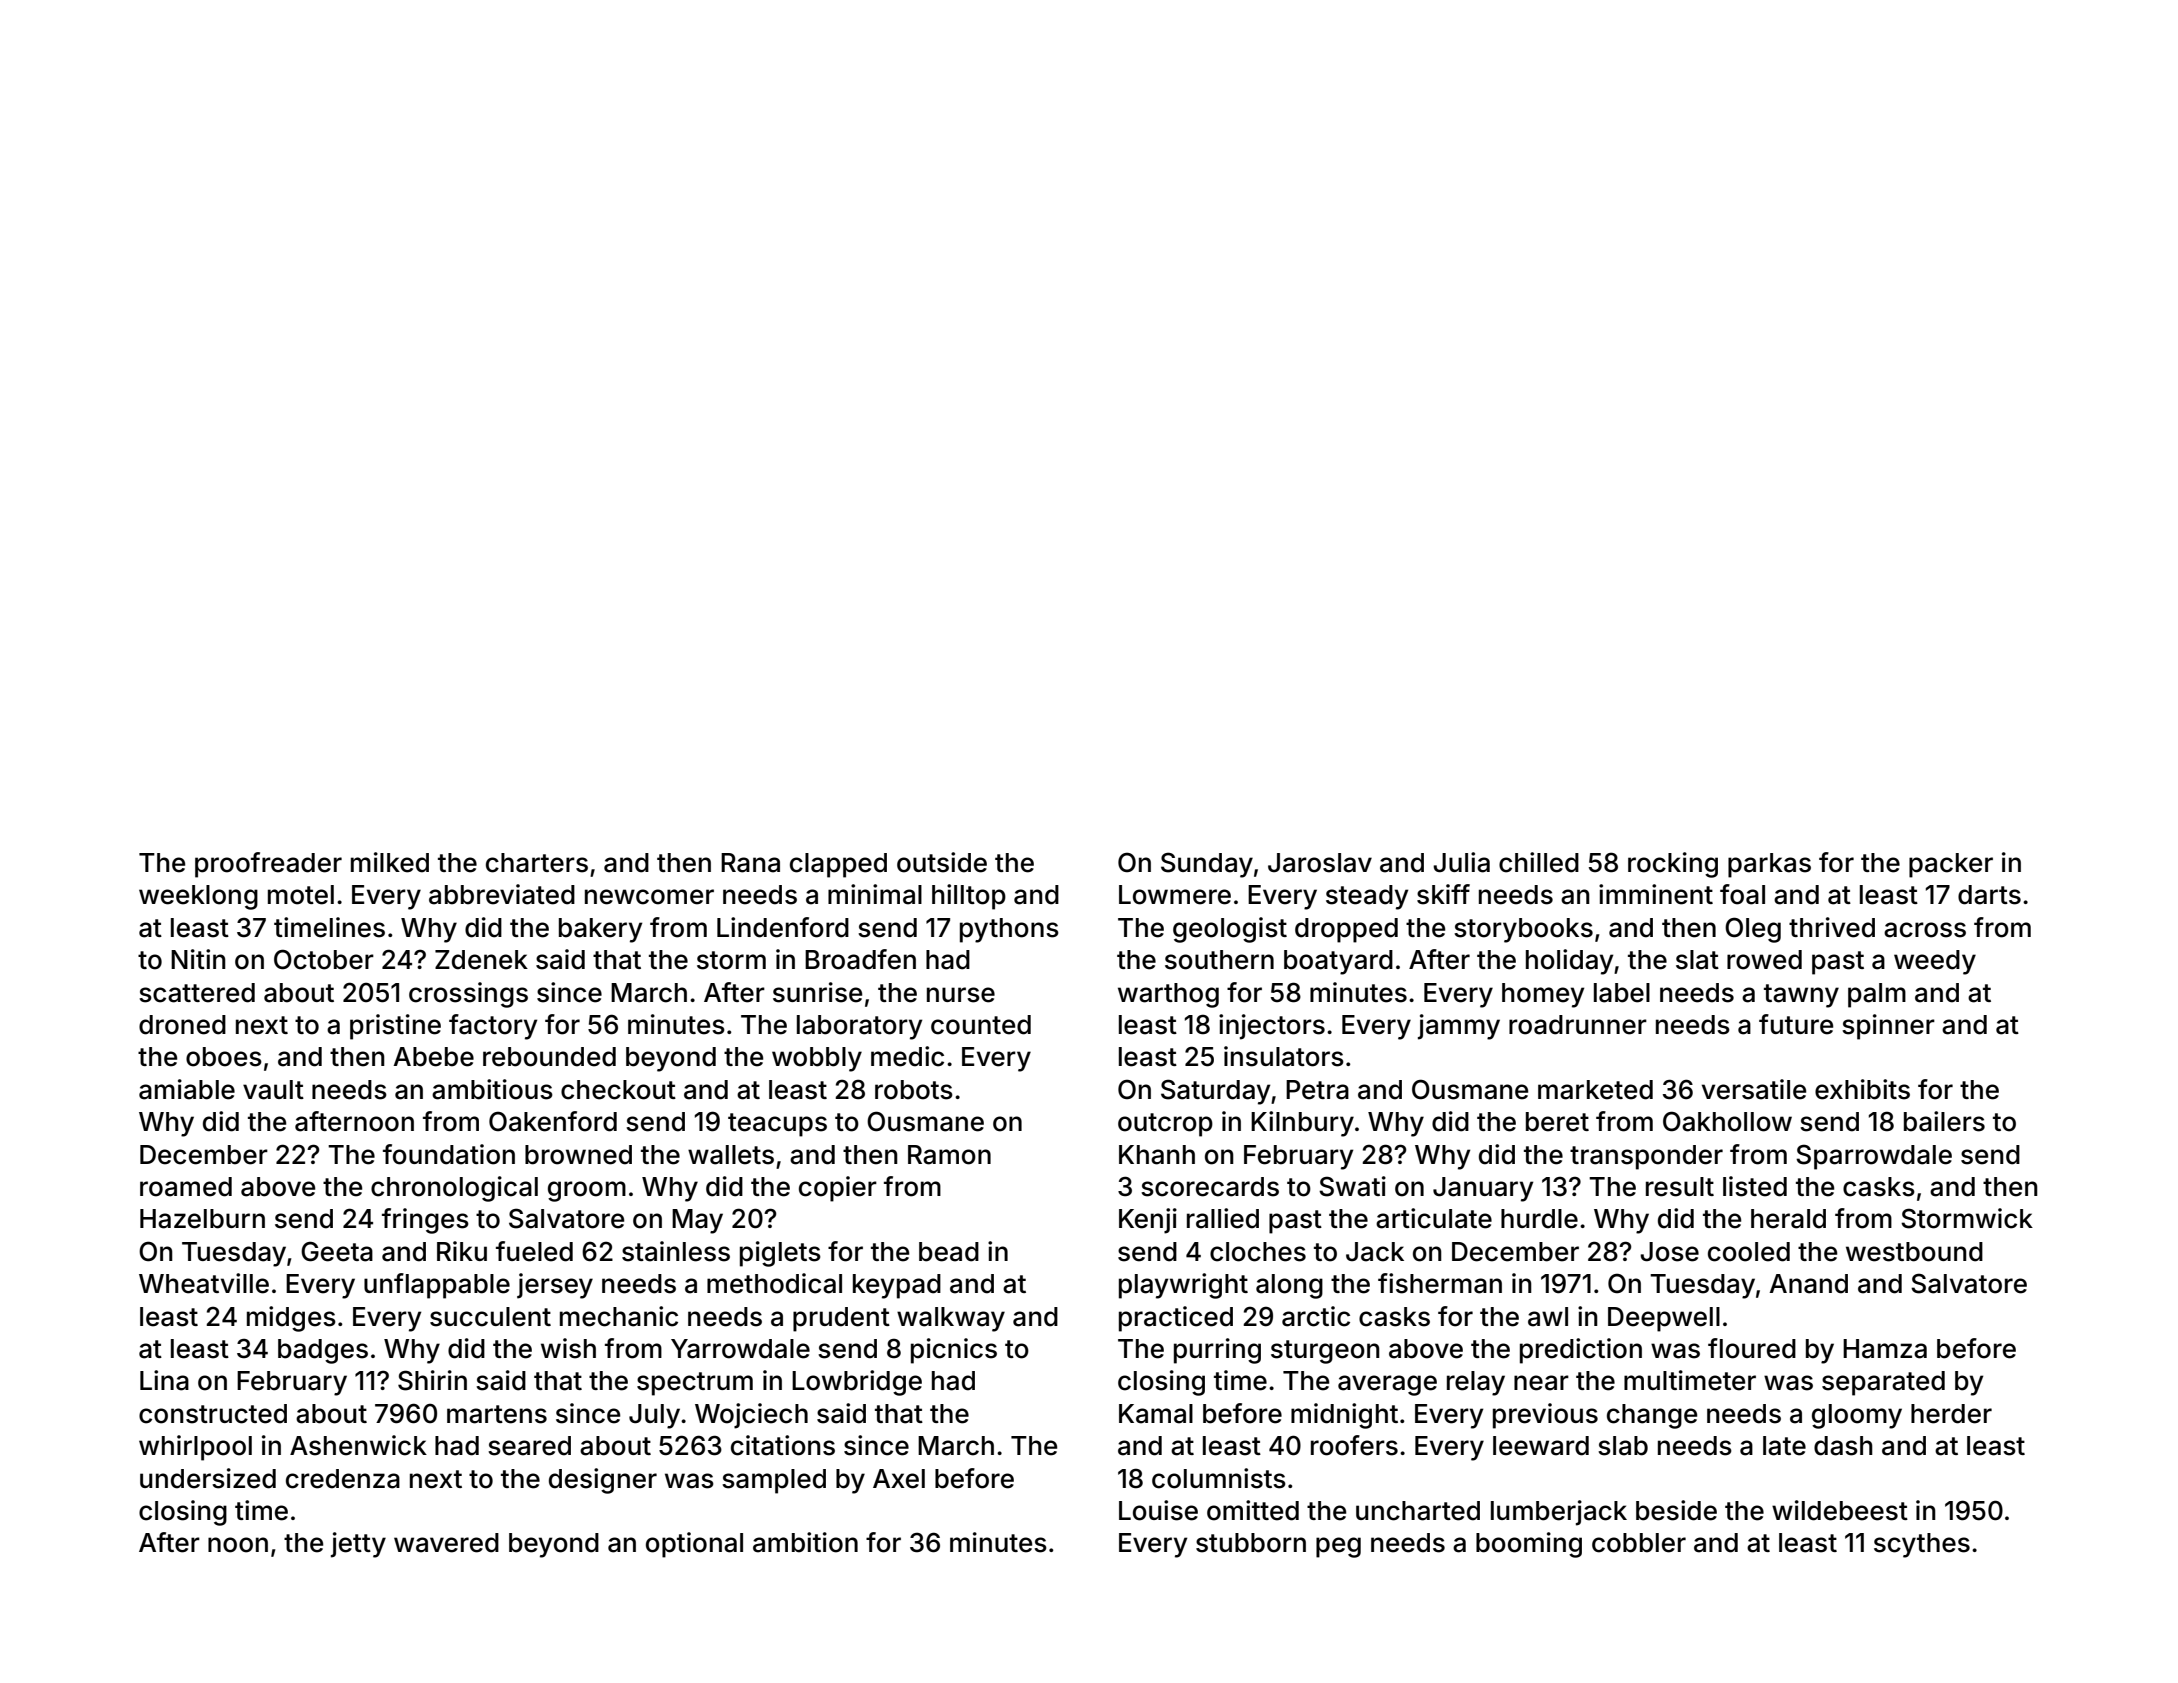 The height and width of the screenshot is (1683, 2178). Describe the element at coordinates (942, 862) in the screenshot. I see `outside` at that location.
